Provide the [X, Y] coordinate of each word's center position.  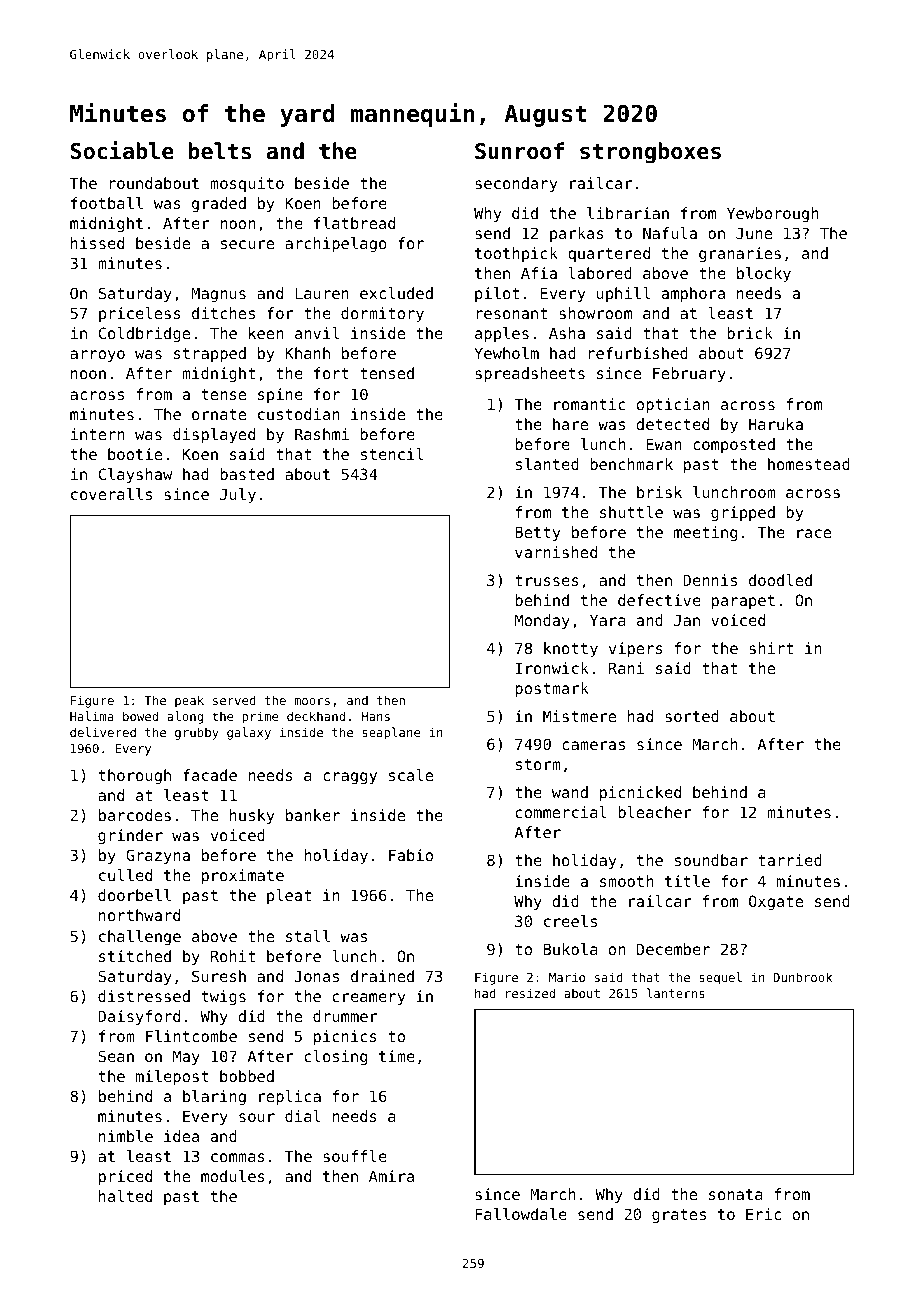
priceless [140, 314]
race [814, 533]
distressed [144, 996]
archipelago [336, 245]
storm [538, 764]
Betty [537, 533]
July [238, 495]
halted [125, 1196]
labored [600, 273]
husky [252, 816]
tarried [790, 860]
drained [382, 976]
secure [247, 244]
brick [750, 333]
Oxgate [776, 903]
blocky [764, 274]
